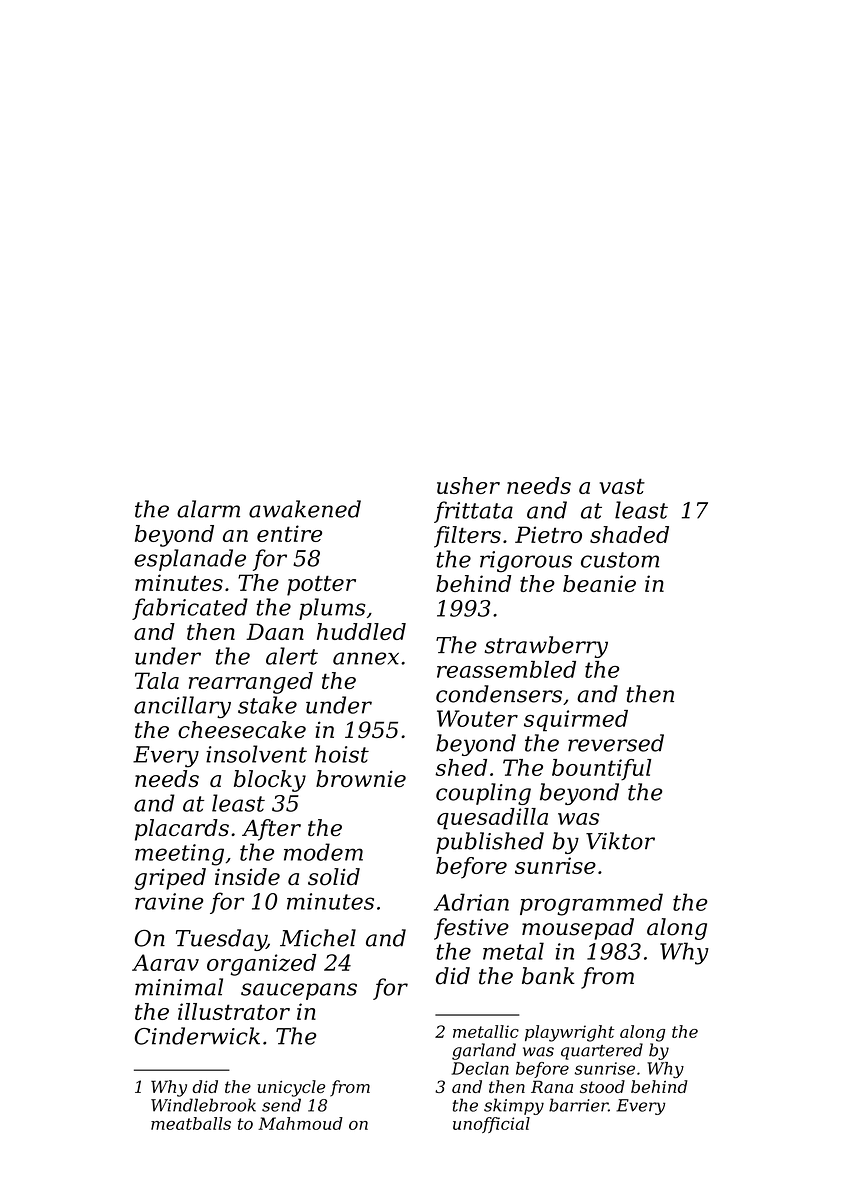  What do you see at coordinates (203, 1105) in the screenshot?
I see `Windlebrook` at bounding box center [203, 1105].
